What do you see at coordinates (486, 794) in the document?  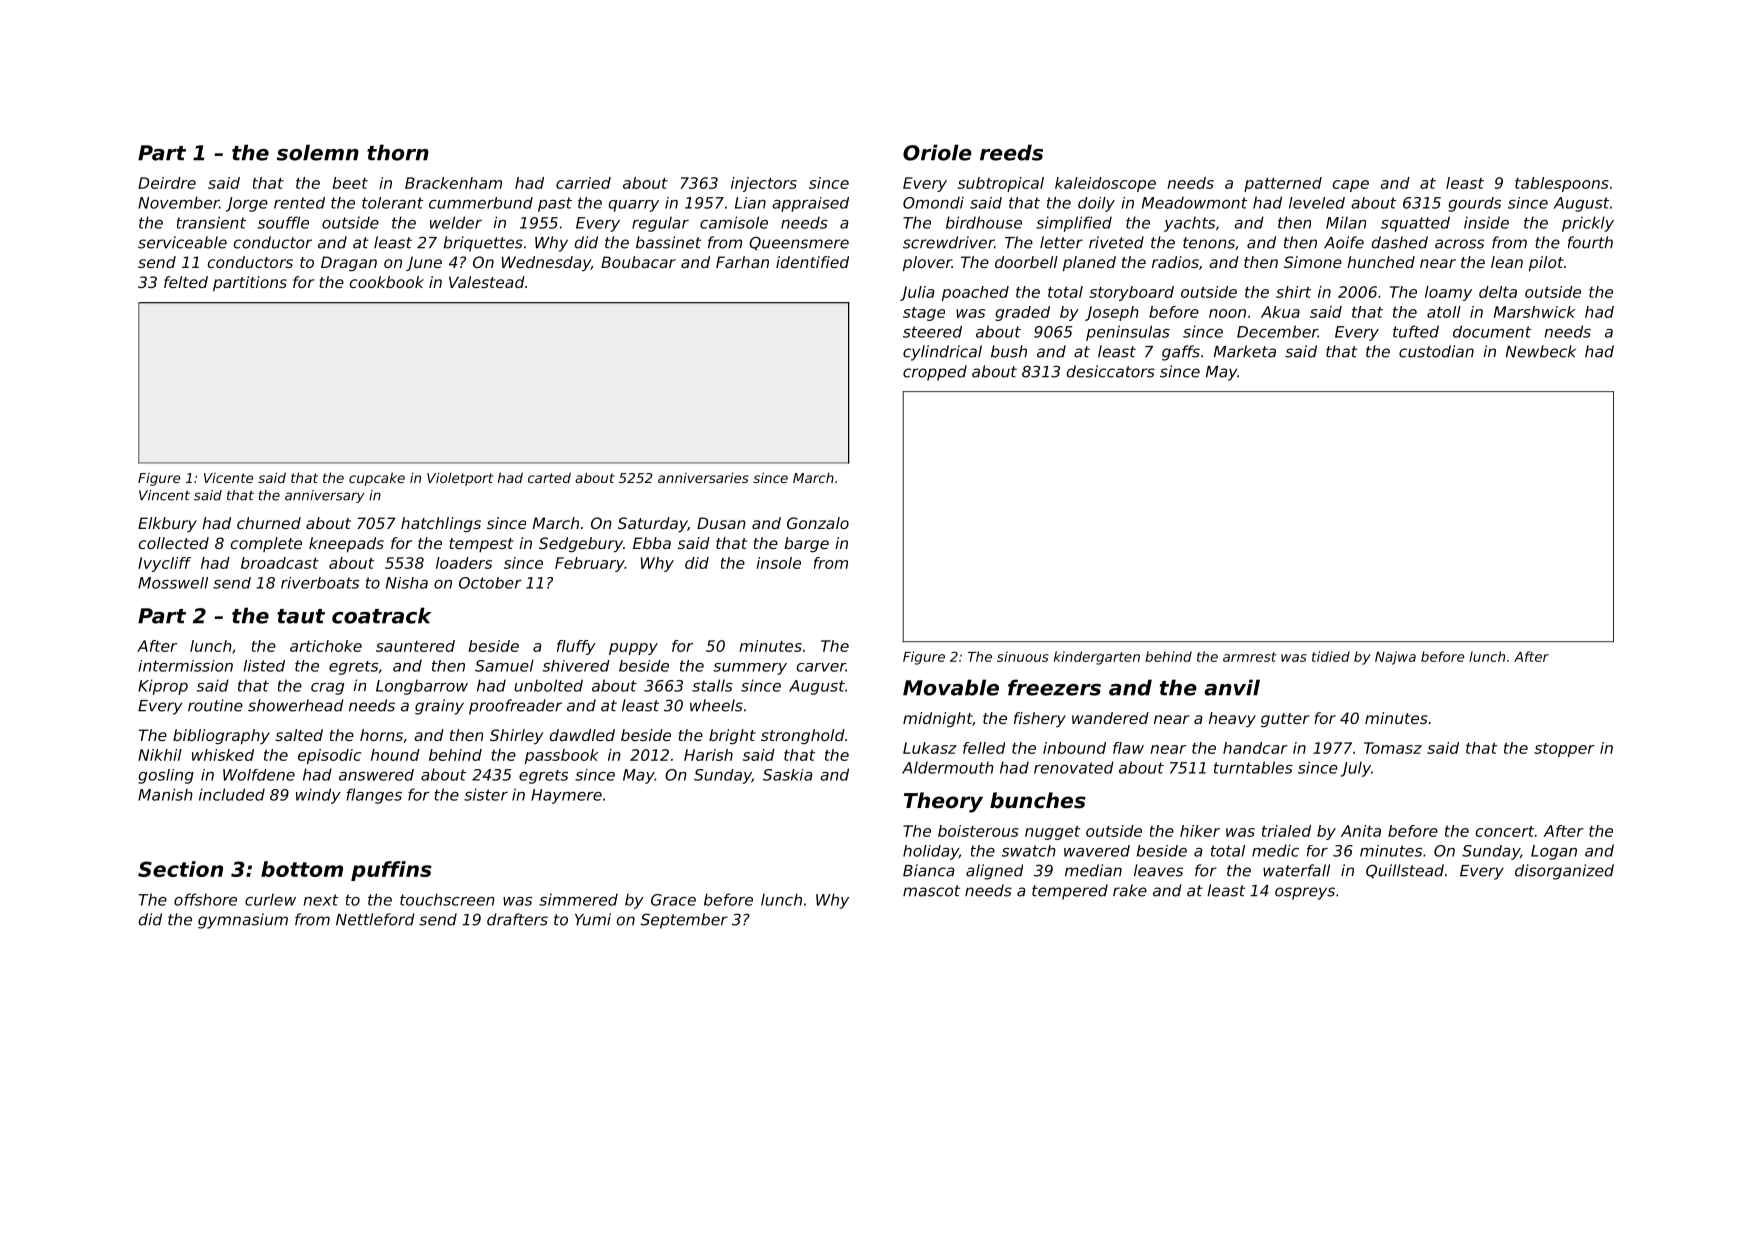 I see `sister` at bounding box center [486, 794].
